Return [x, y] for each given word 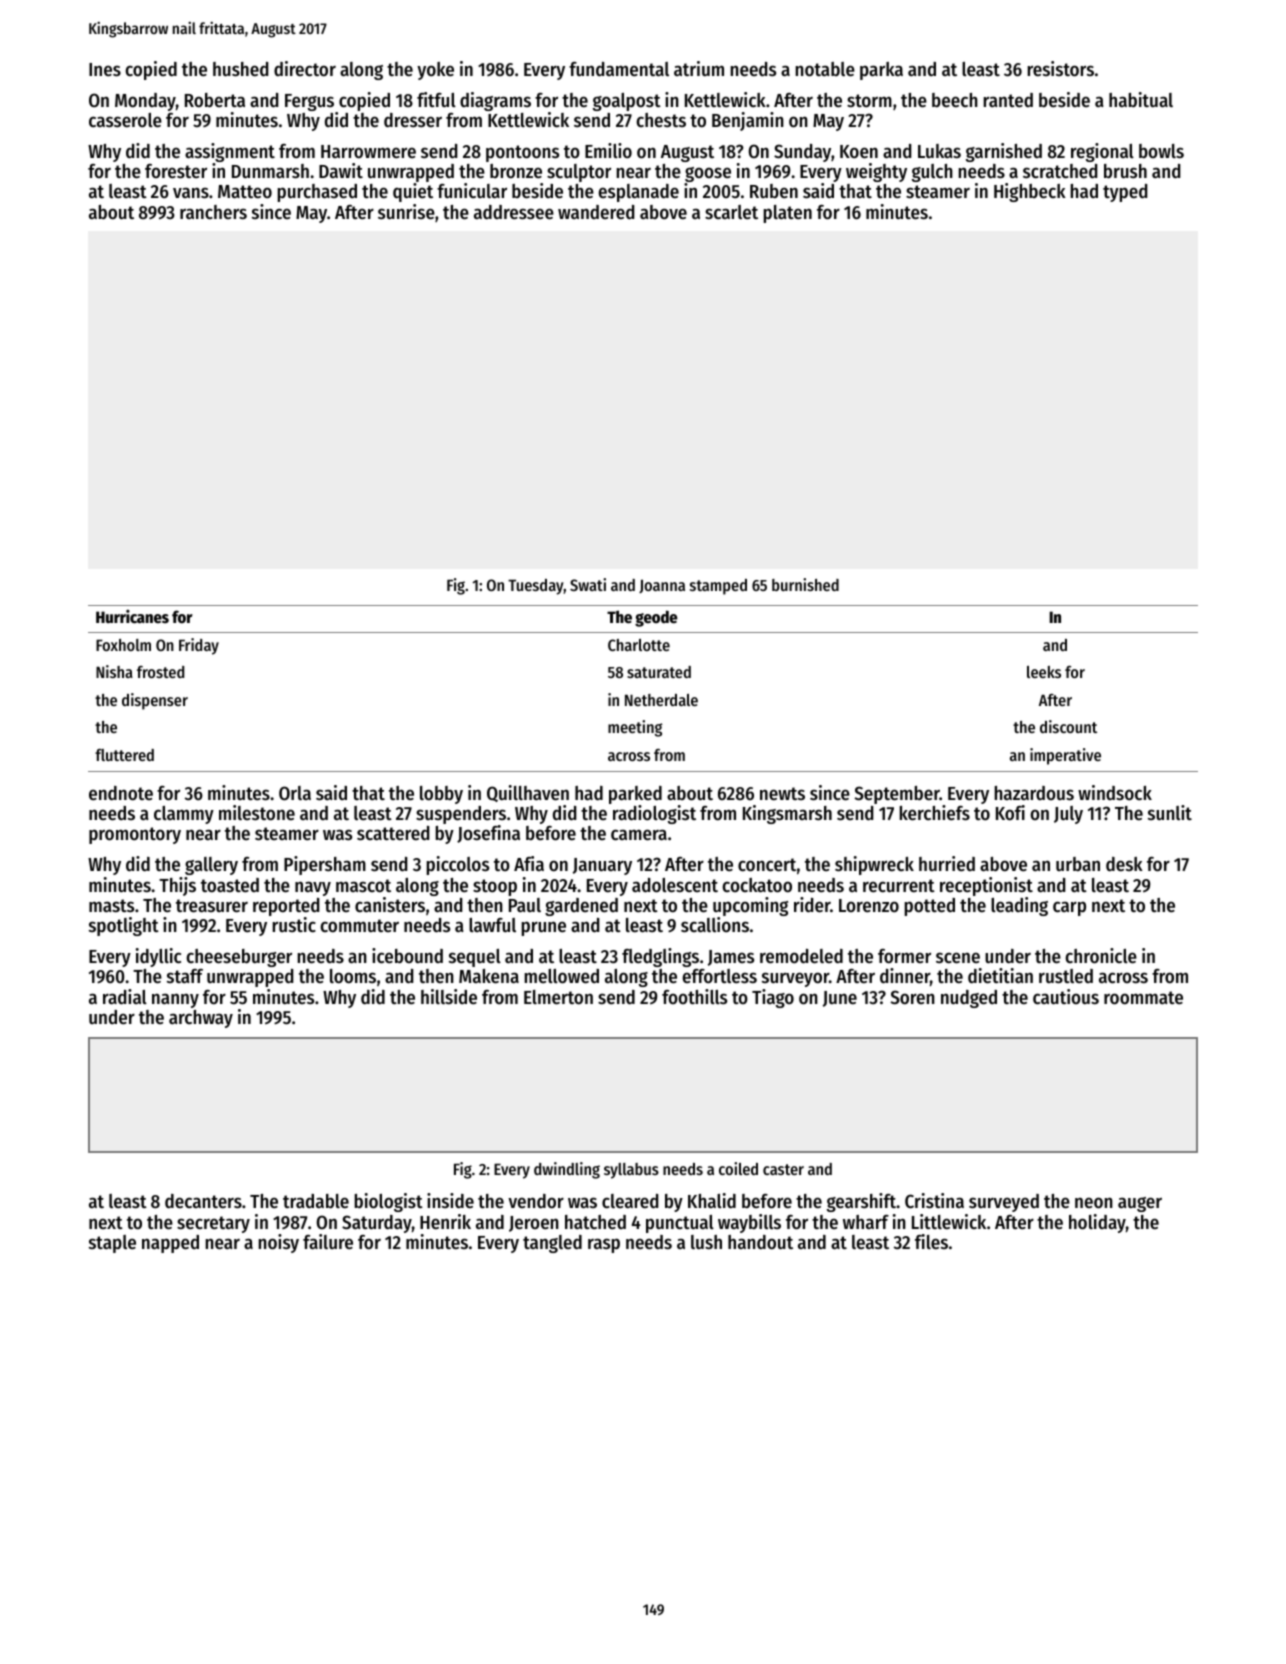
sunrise [406, 212]
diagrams [495, 101]
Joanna [662, 586]
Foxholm [123, 645]
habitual [1141, 99]
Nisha [114, 671]
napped [170, 1244]
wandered [596, 212]
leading [1019, 906]
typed [1125, 193]
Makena [489, 976]
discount [1068, 726]
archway [201, 1019]
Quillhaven [528, 793]
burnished [805, 584]
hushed [241, 69]
